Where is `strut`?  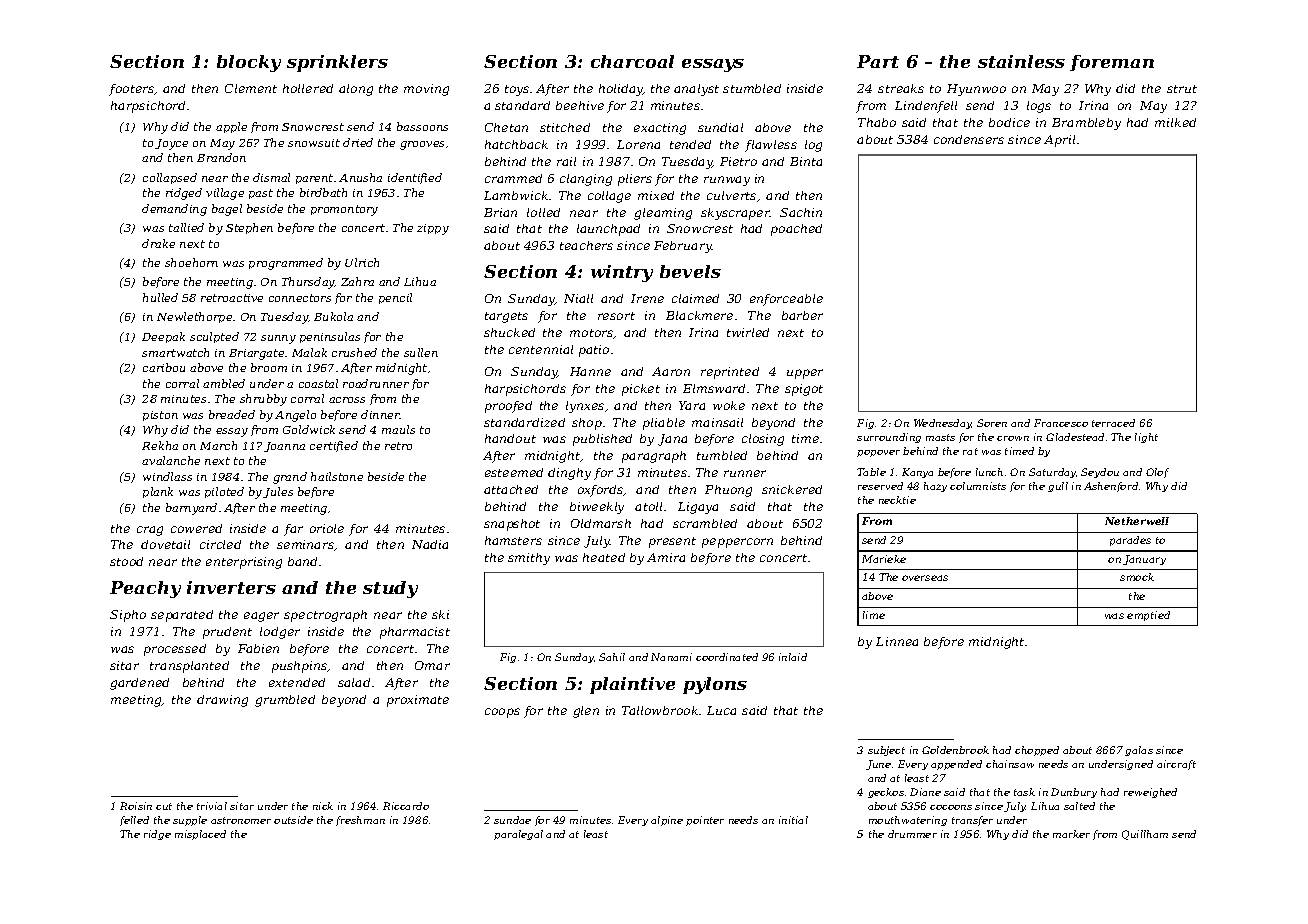
strut is located at coordinates (1182, 89).
